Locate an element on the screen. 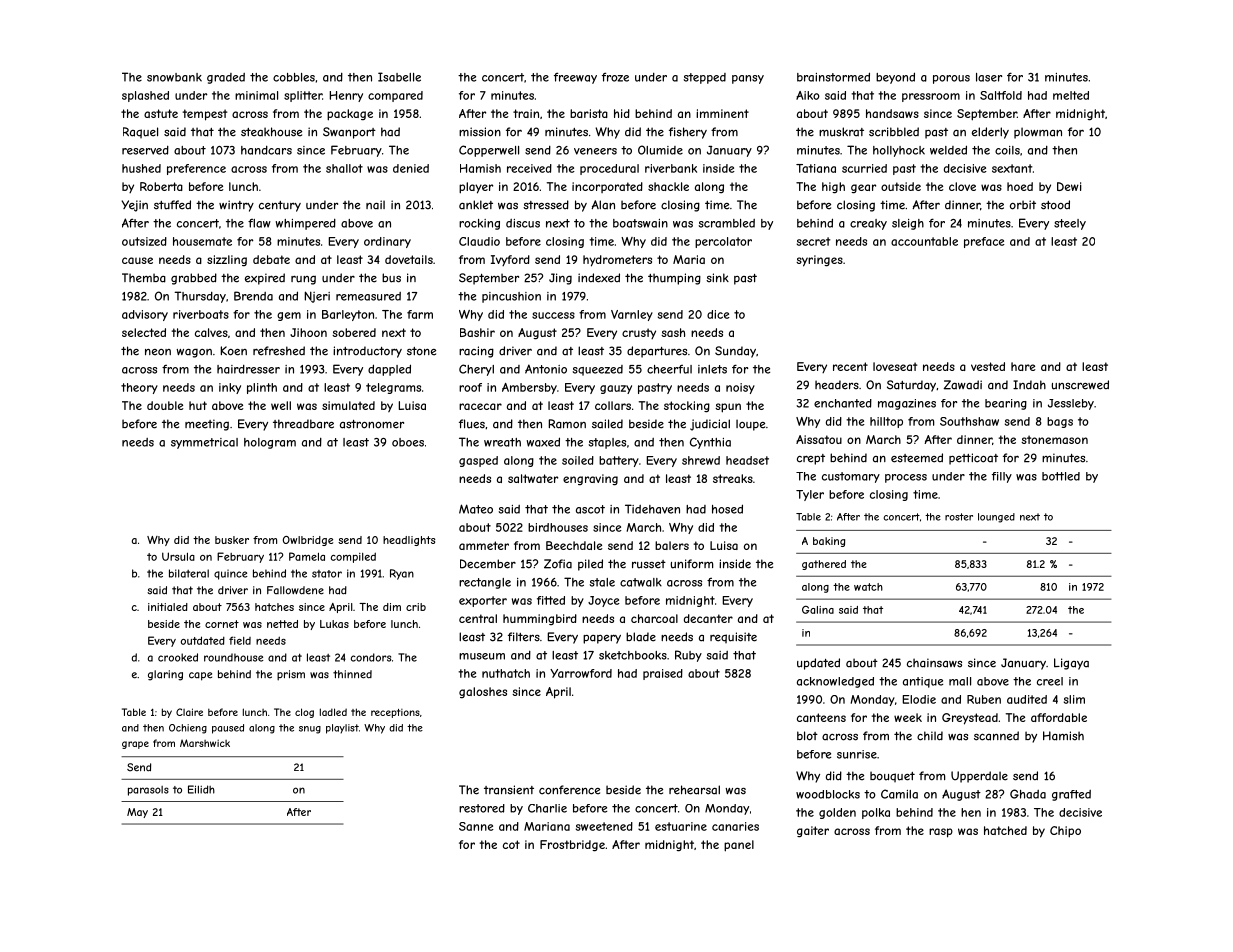  glaring is located at coordinates (165, 675).
